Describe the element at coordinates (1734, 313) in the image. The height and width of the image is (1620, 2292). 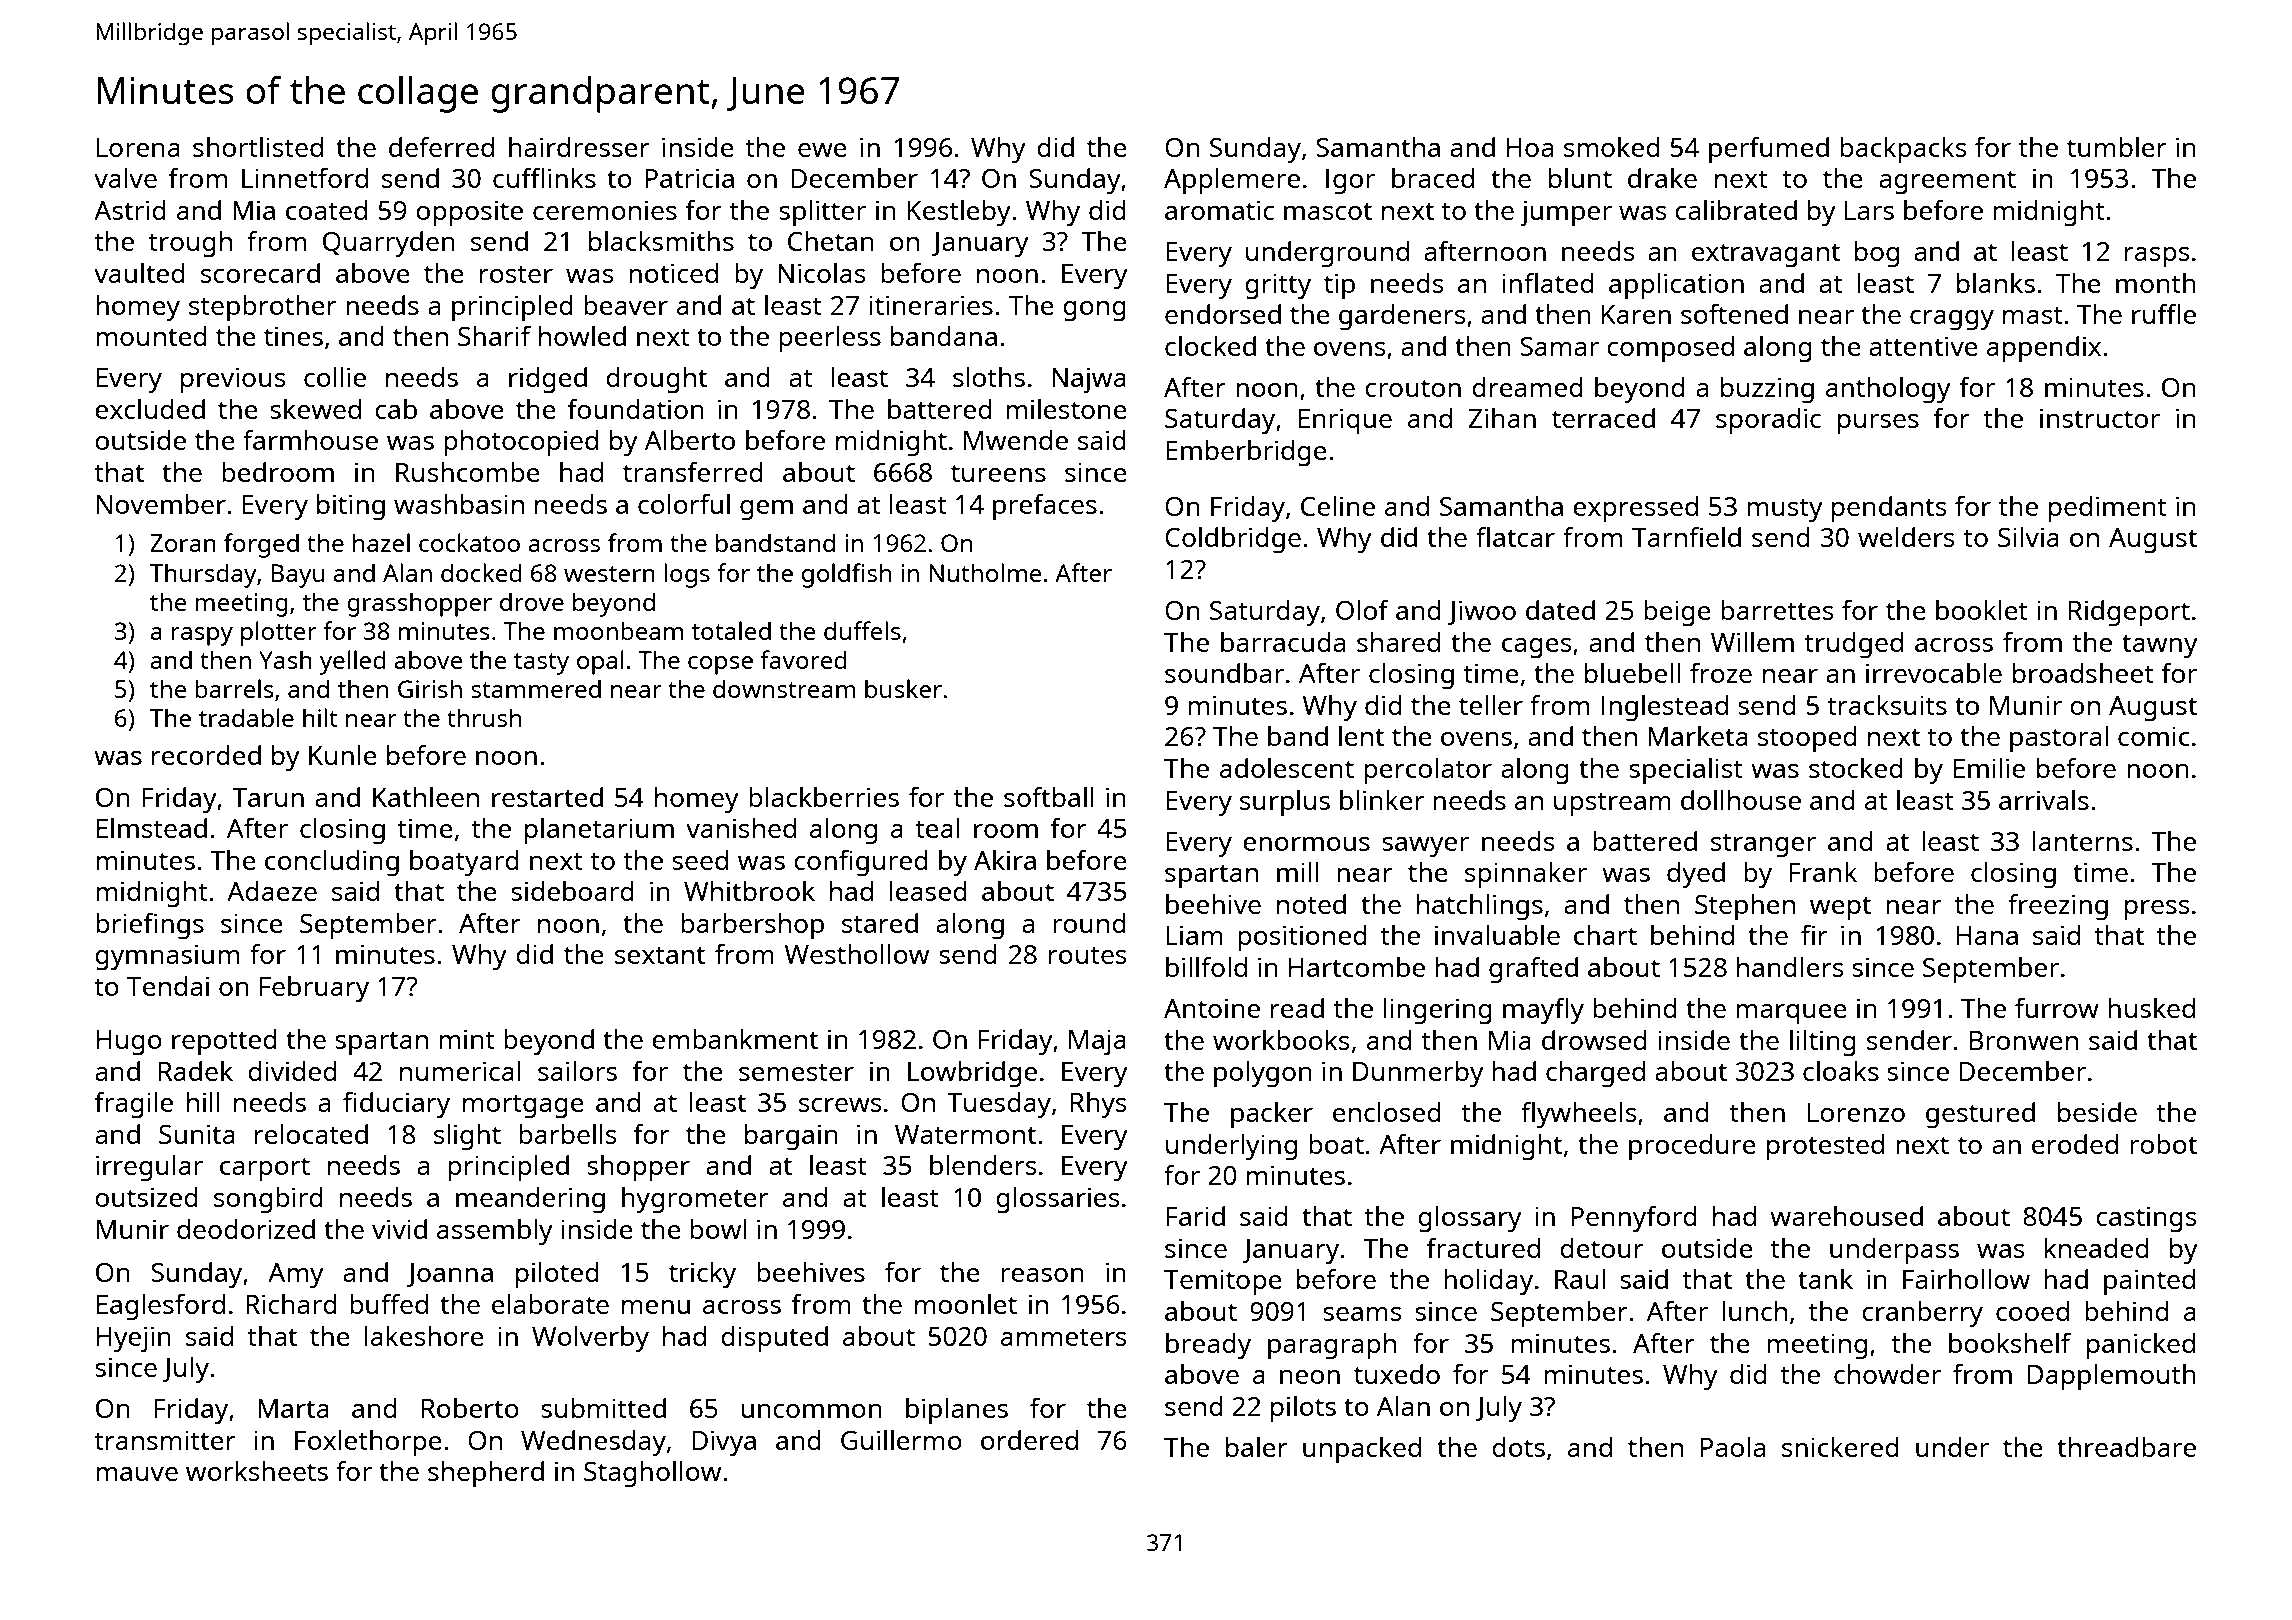
I see `softened` at that location.
